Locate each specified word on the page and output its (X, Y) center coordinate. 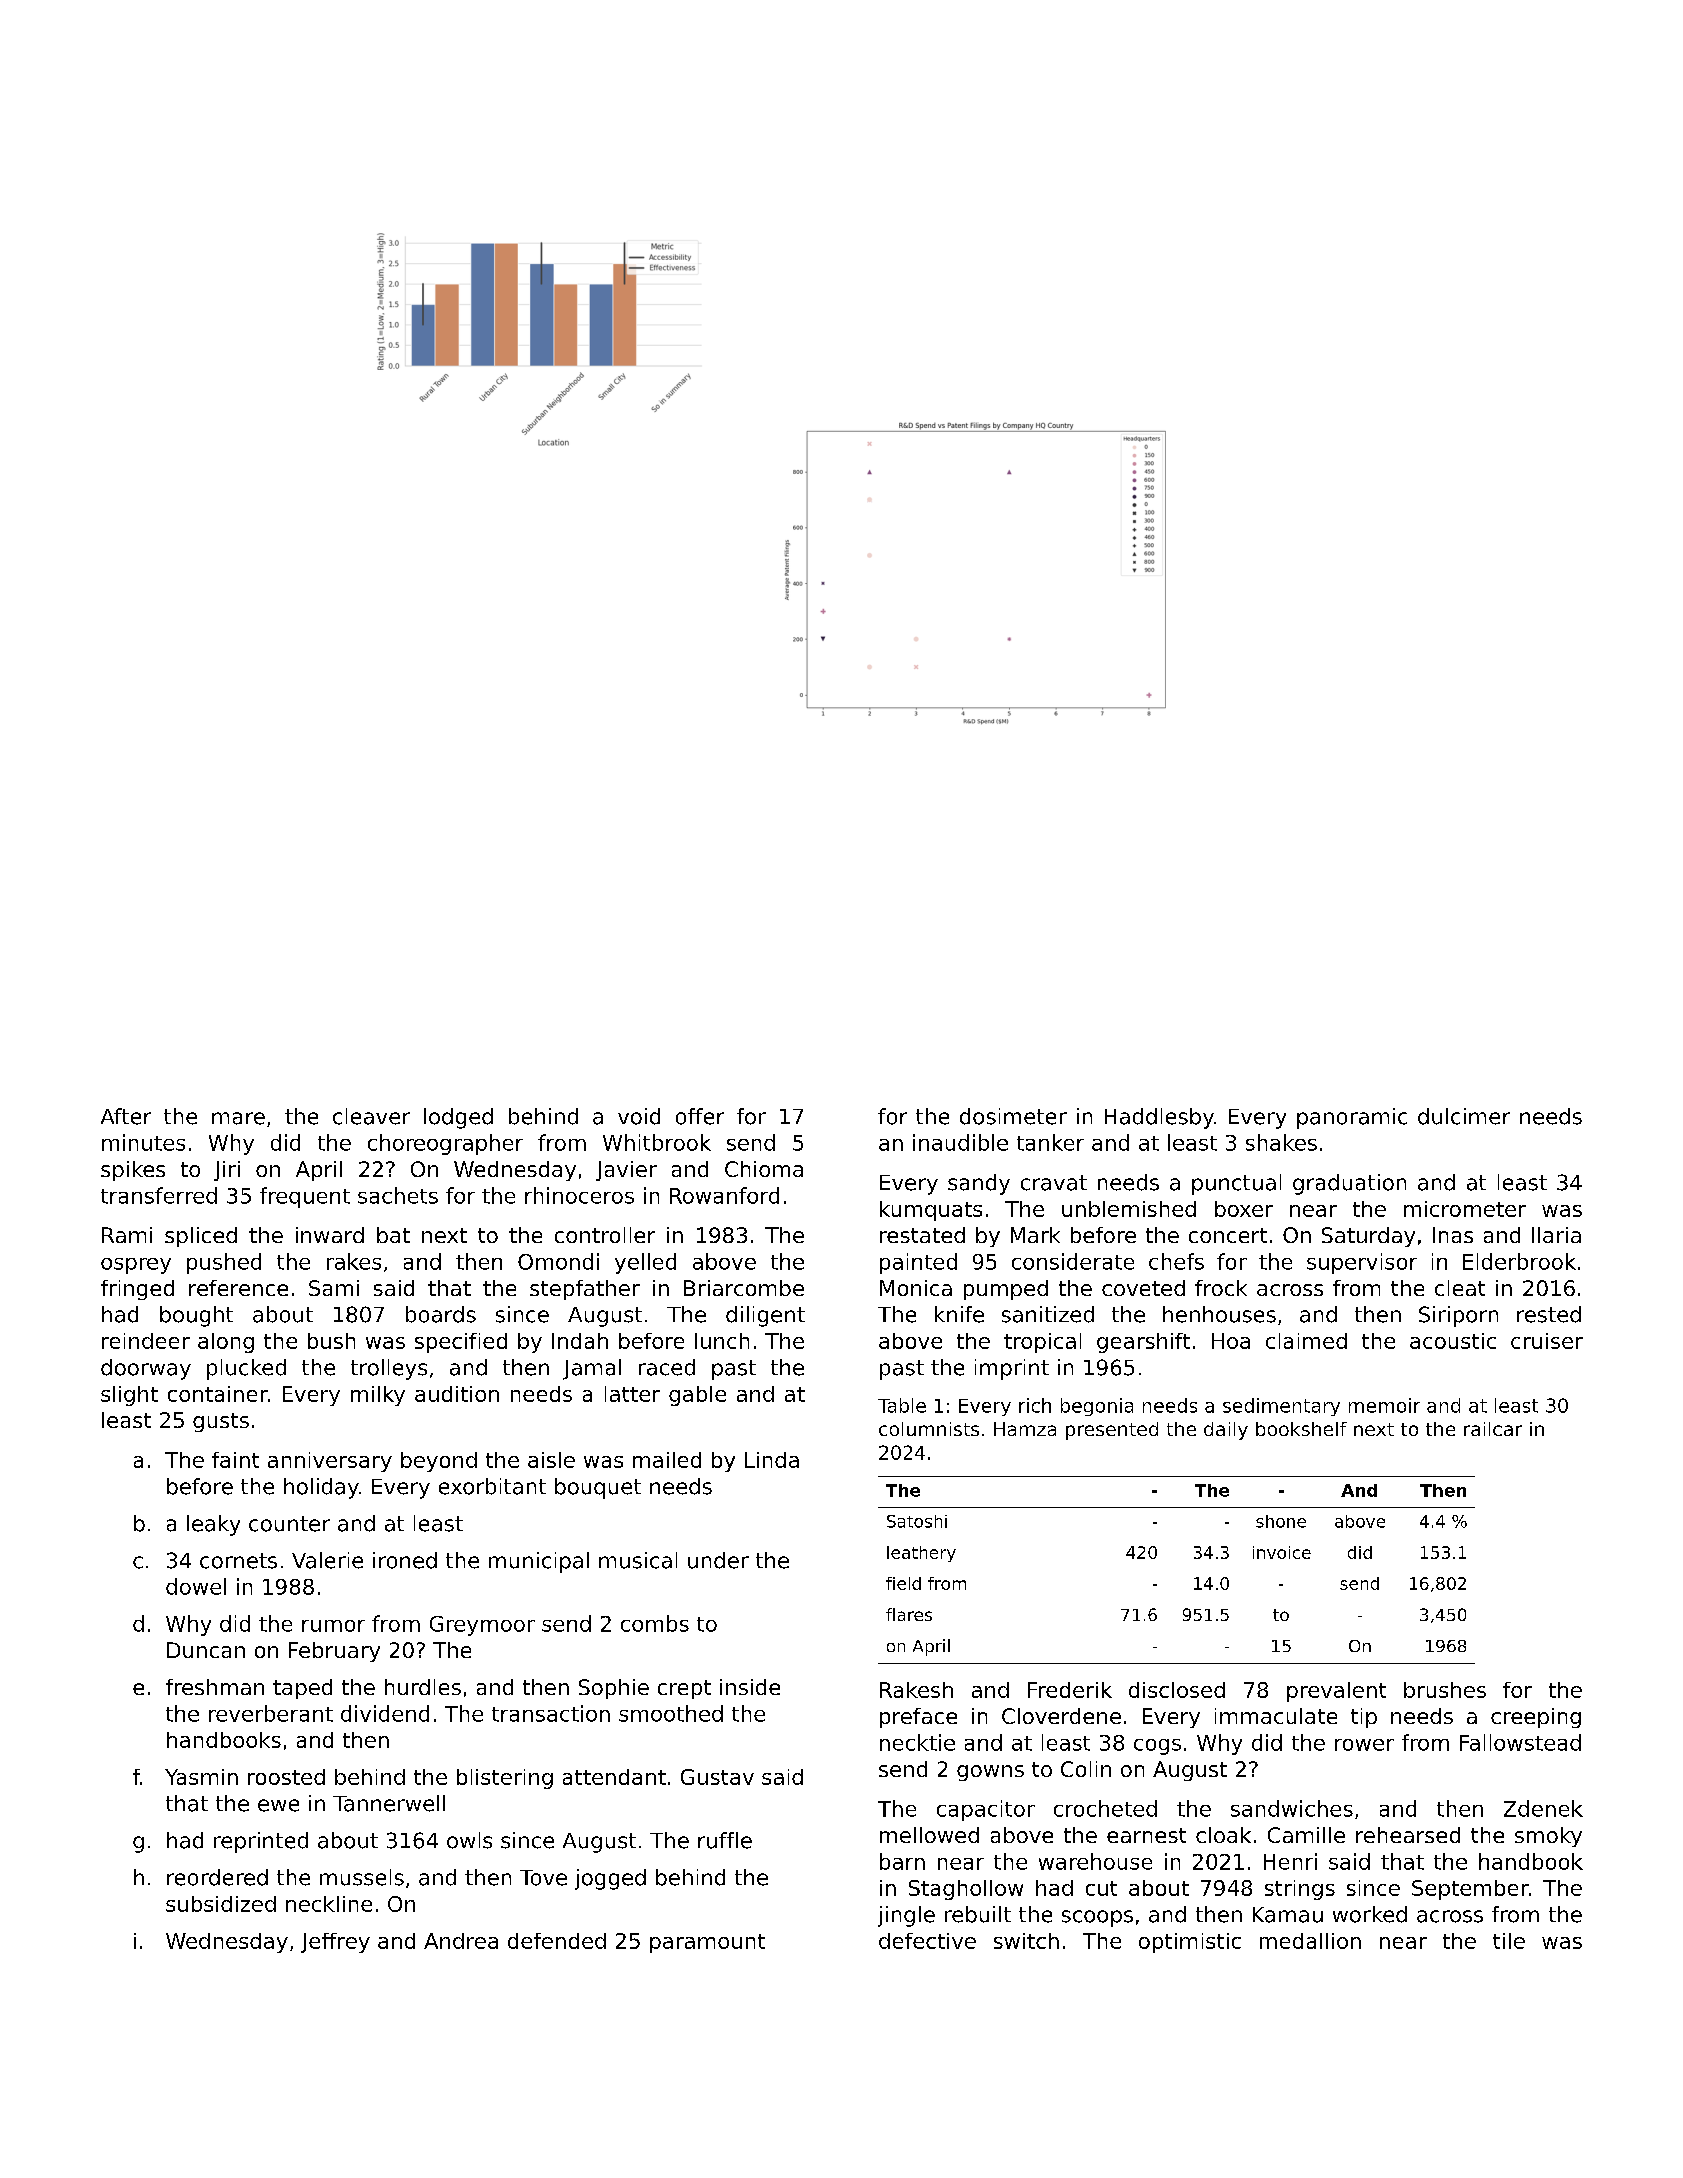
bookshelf (1301, 1429)
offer (700, 1116)
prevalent (1336, 1692)
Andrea (461, 1941)
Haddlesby (1159, 1118)
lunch (722, 1341)
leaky (213, 1525)
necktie (917, 1742)
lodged (458, 1118)
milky (378, 1396)
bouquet (598, 1488)
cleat (1460, 1288)
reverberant (271, 1713)
